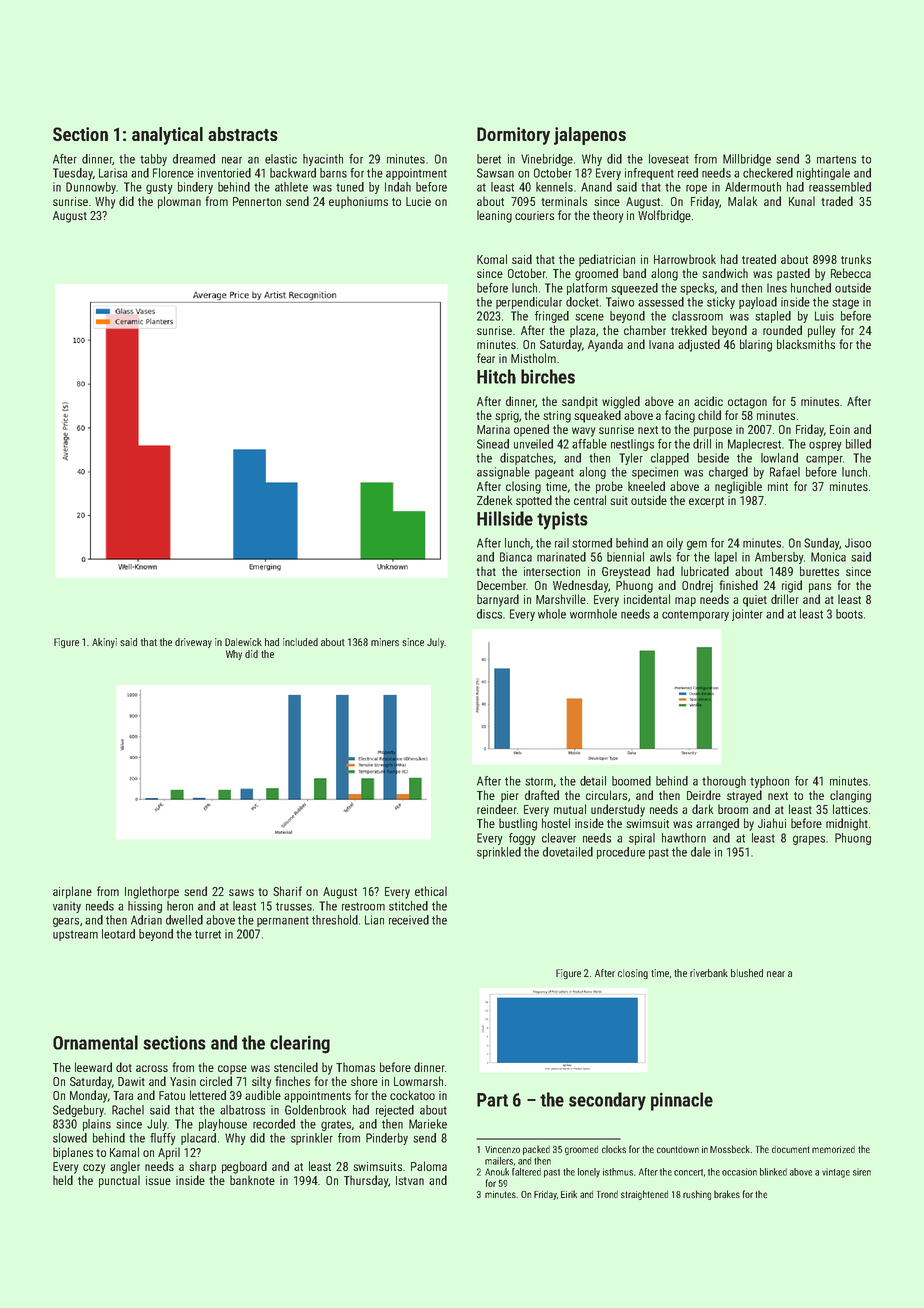 The width and height of the screenshot is (924, 1308). I want to click on barnyard, so click(498, 600).
